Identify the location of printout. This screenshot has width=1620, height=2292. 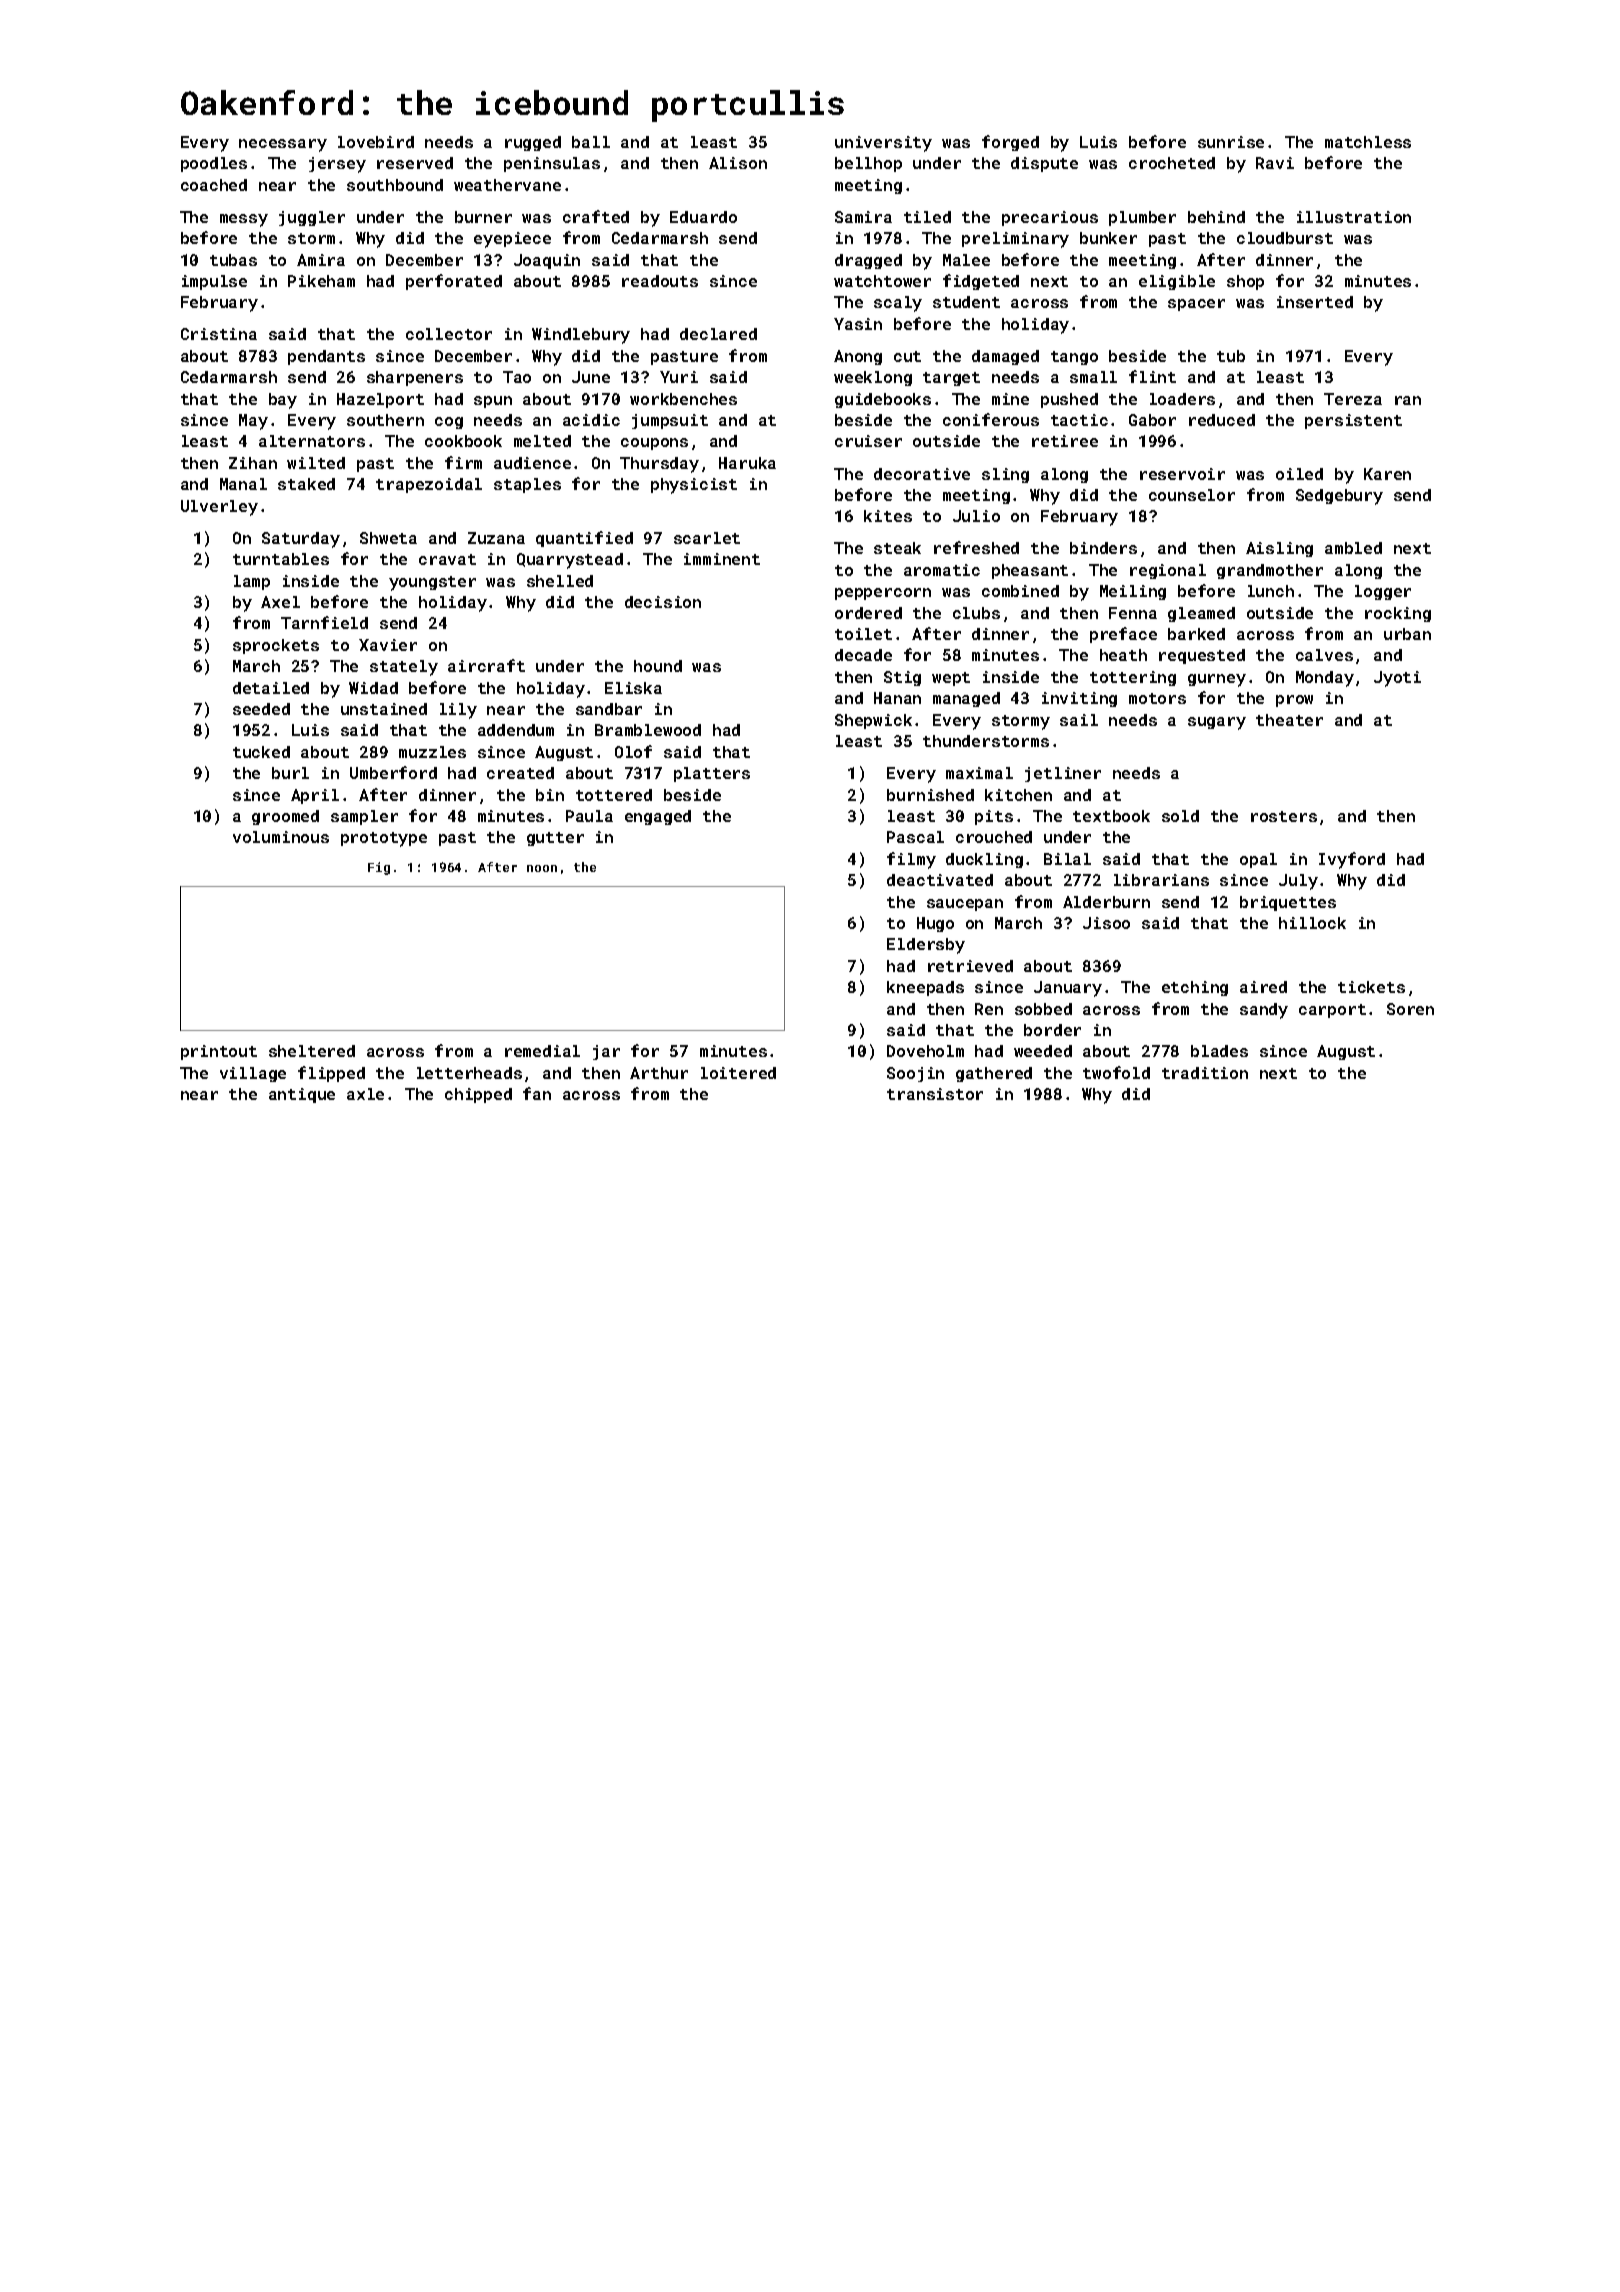
(219, 1052).
